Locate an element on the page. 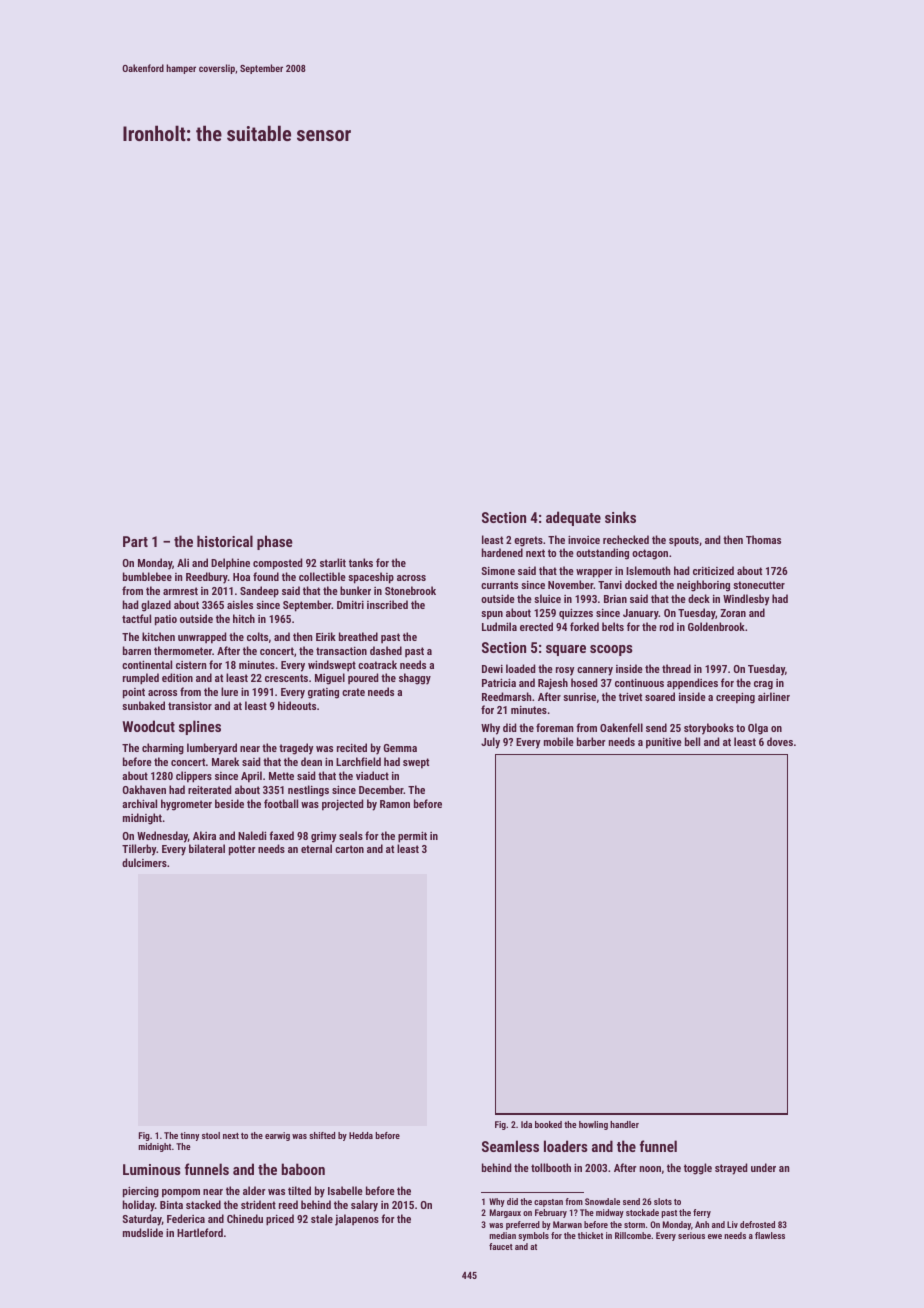 The height and width of the document is (1308, 924). Windlesby is located at coordinates (746, 600).
